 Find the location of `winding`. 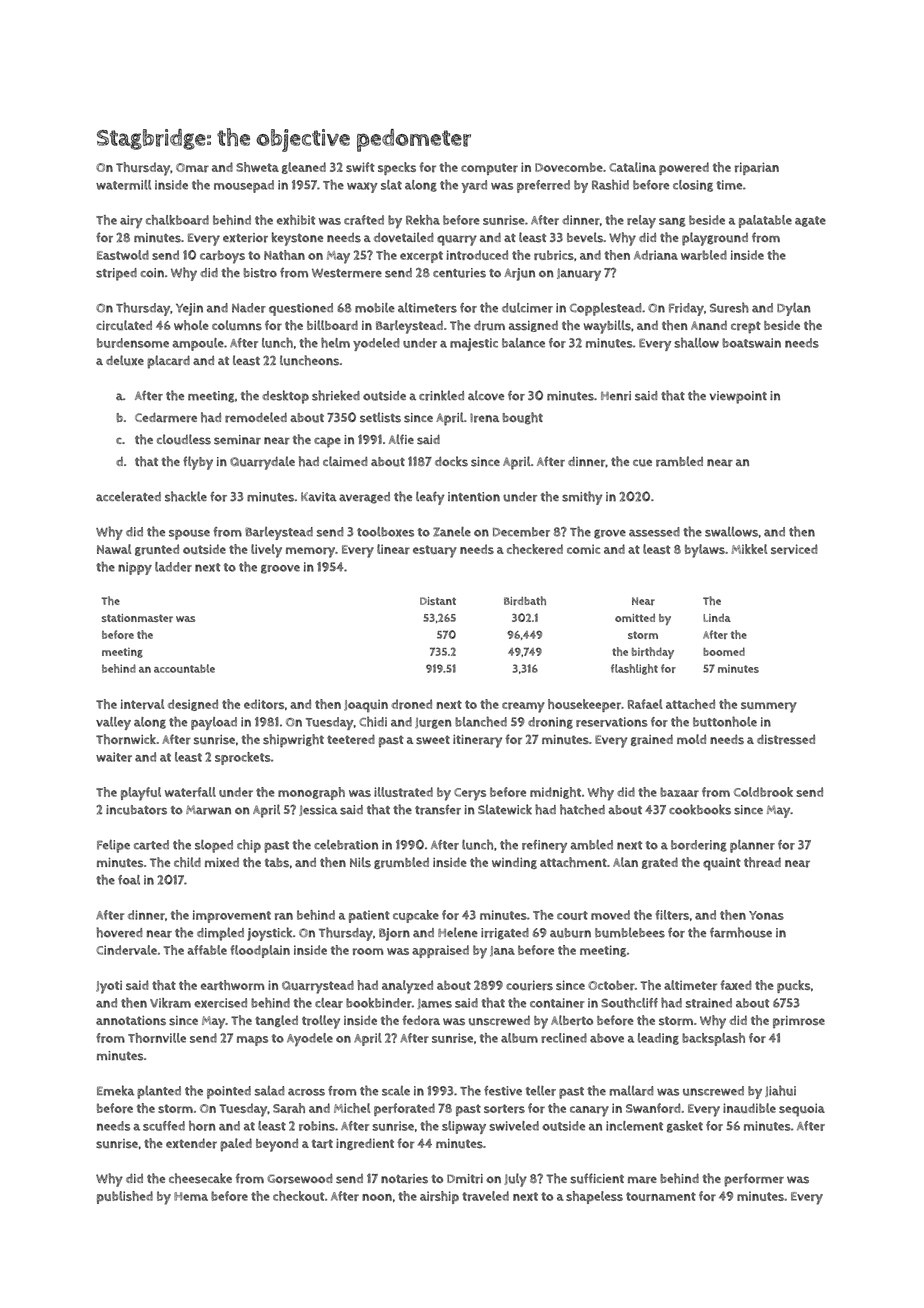

winding is located at coordinates (514, 863).
